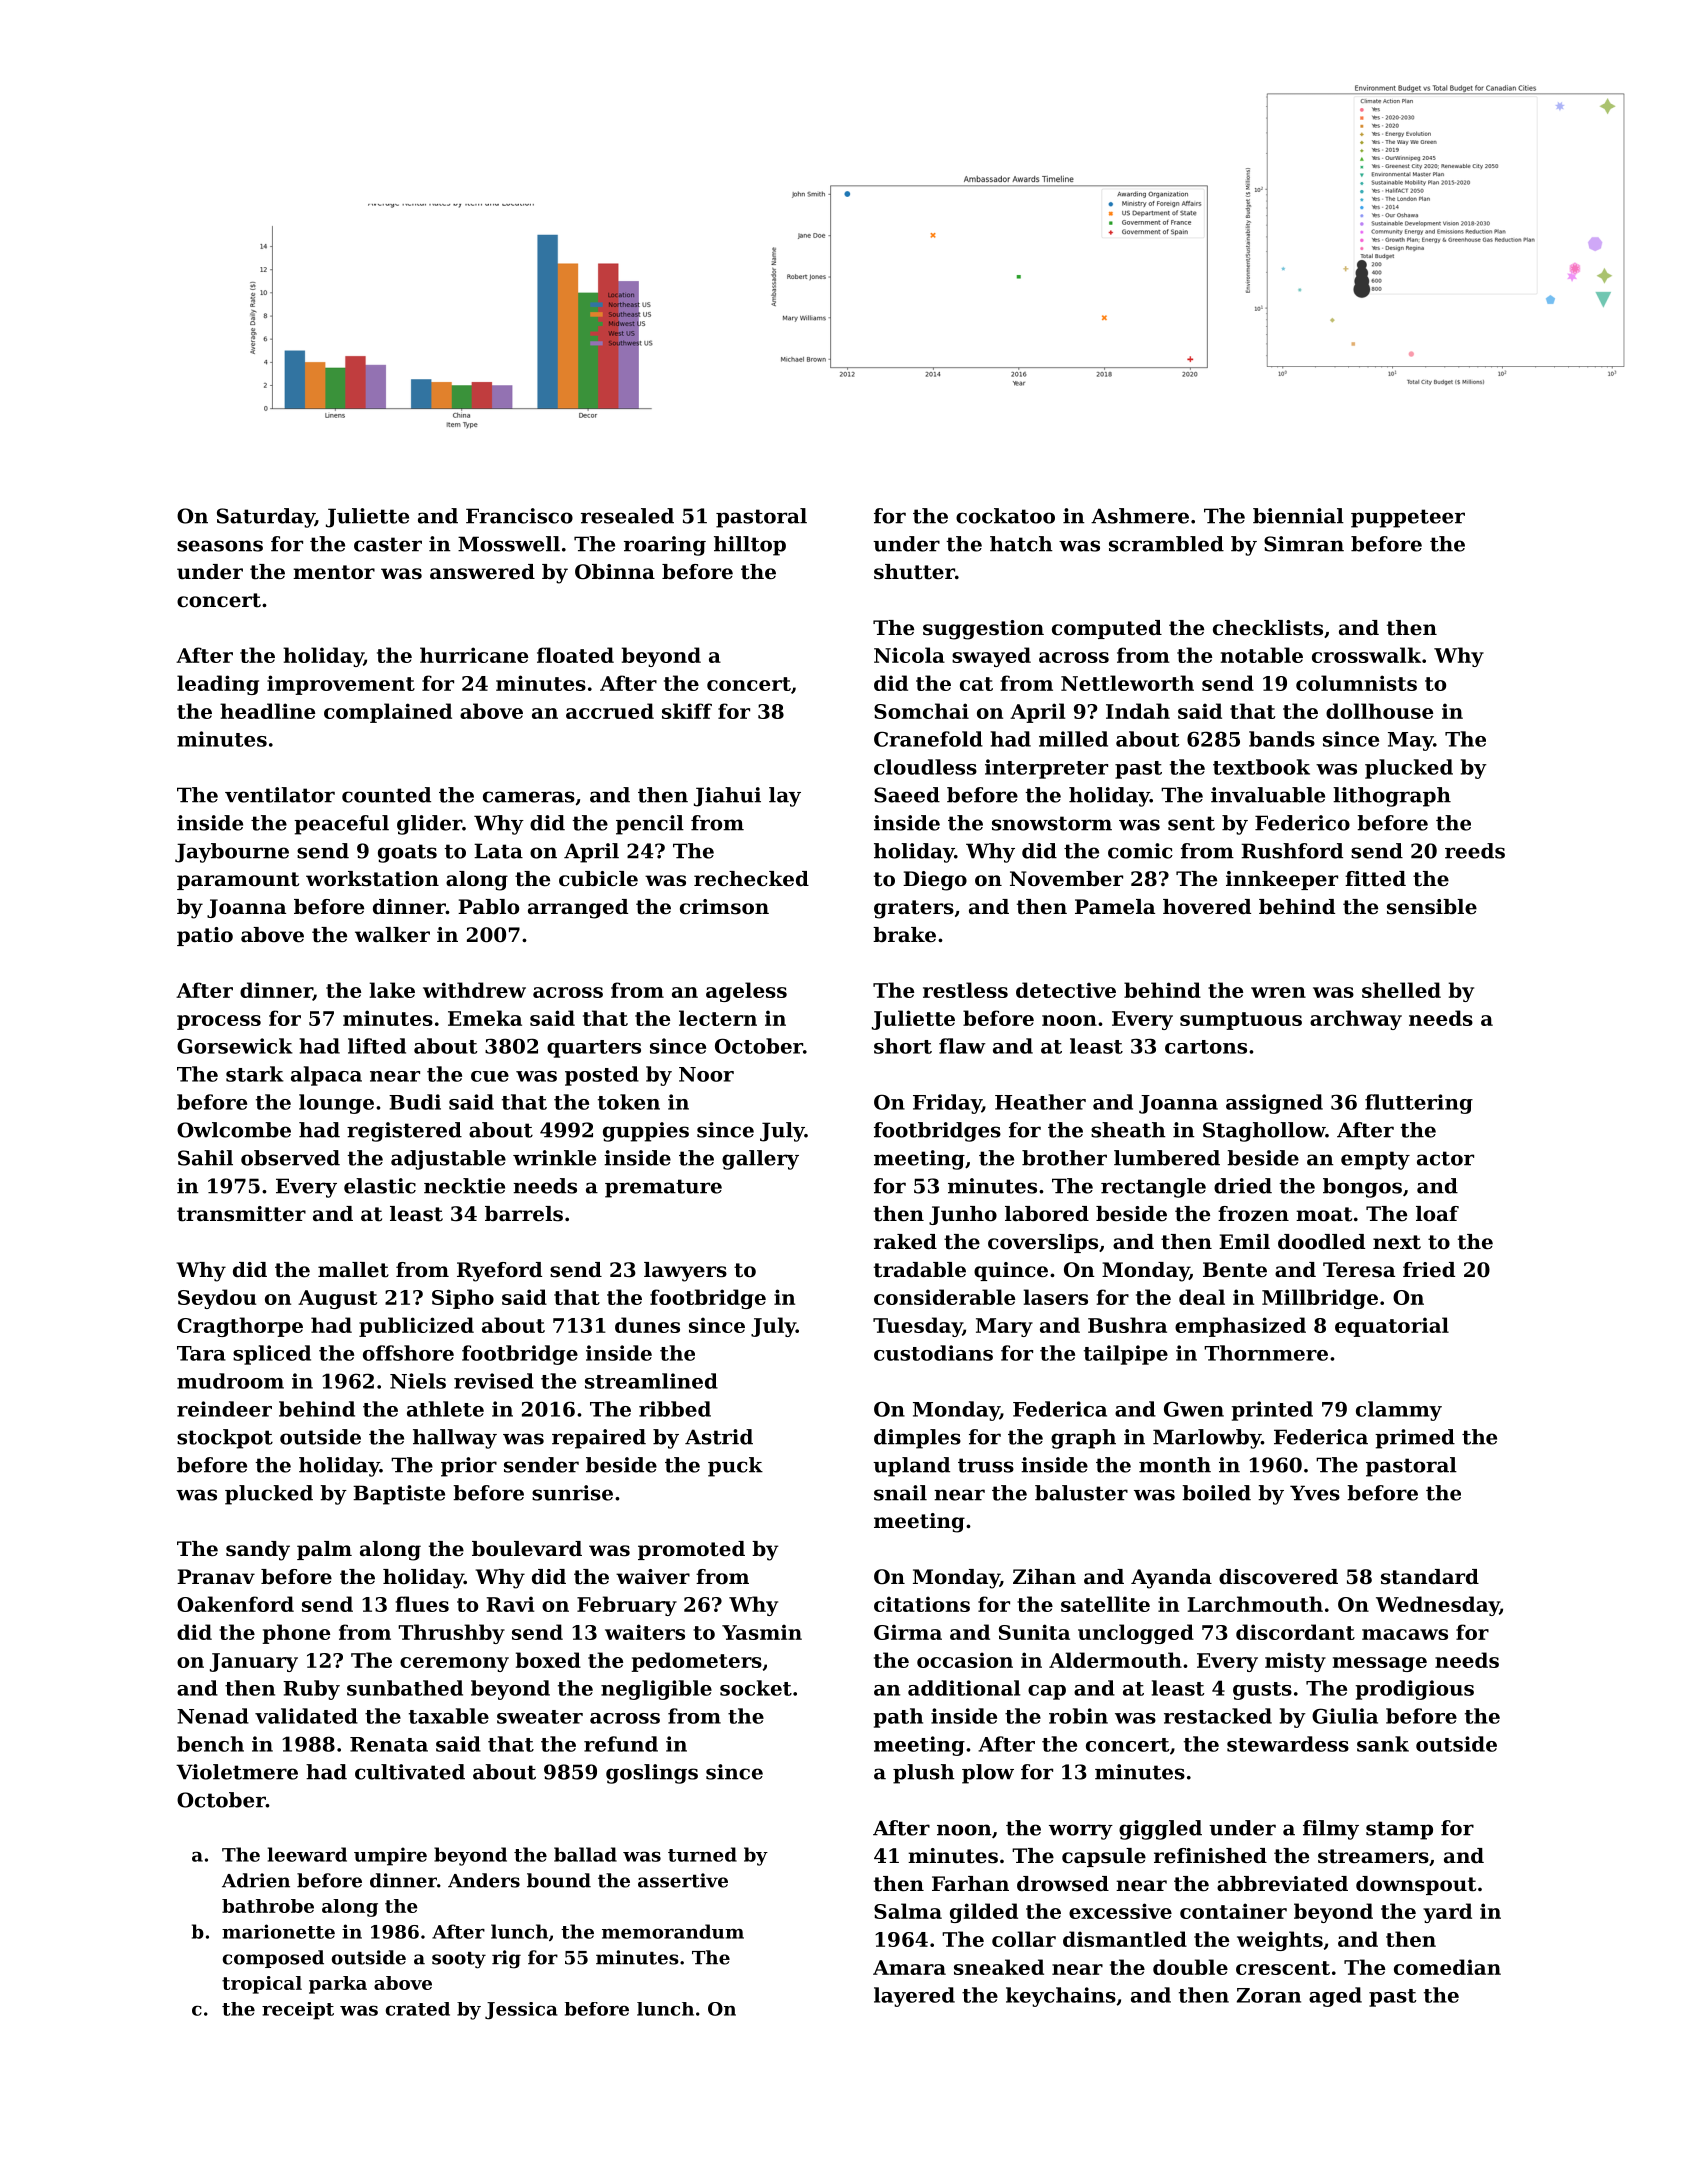 The width and height of the screenshot is (1683, 2178). I want to click on cue, so click(490, 1076).
